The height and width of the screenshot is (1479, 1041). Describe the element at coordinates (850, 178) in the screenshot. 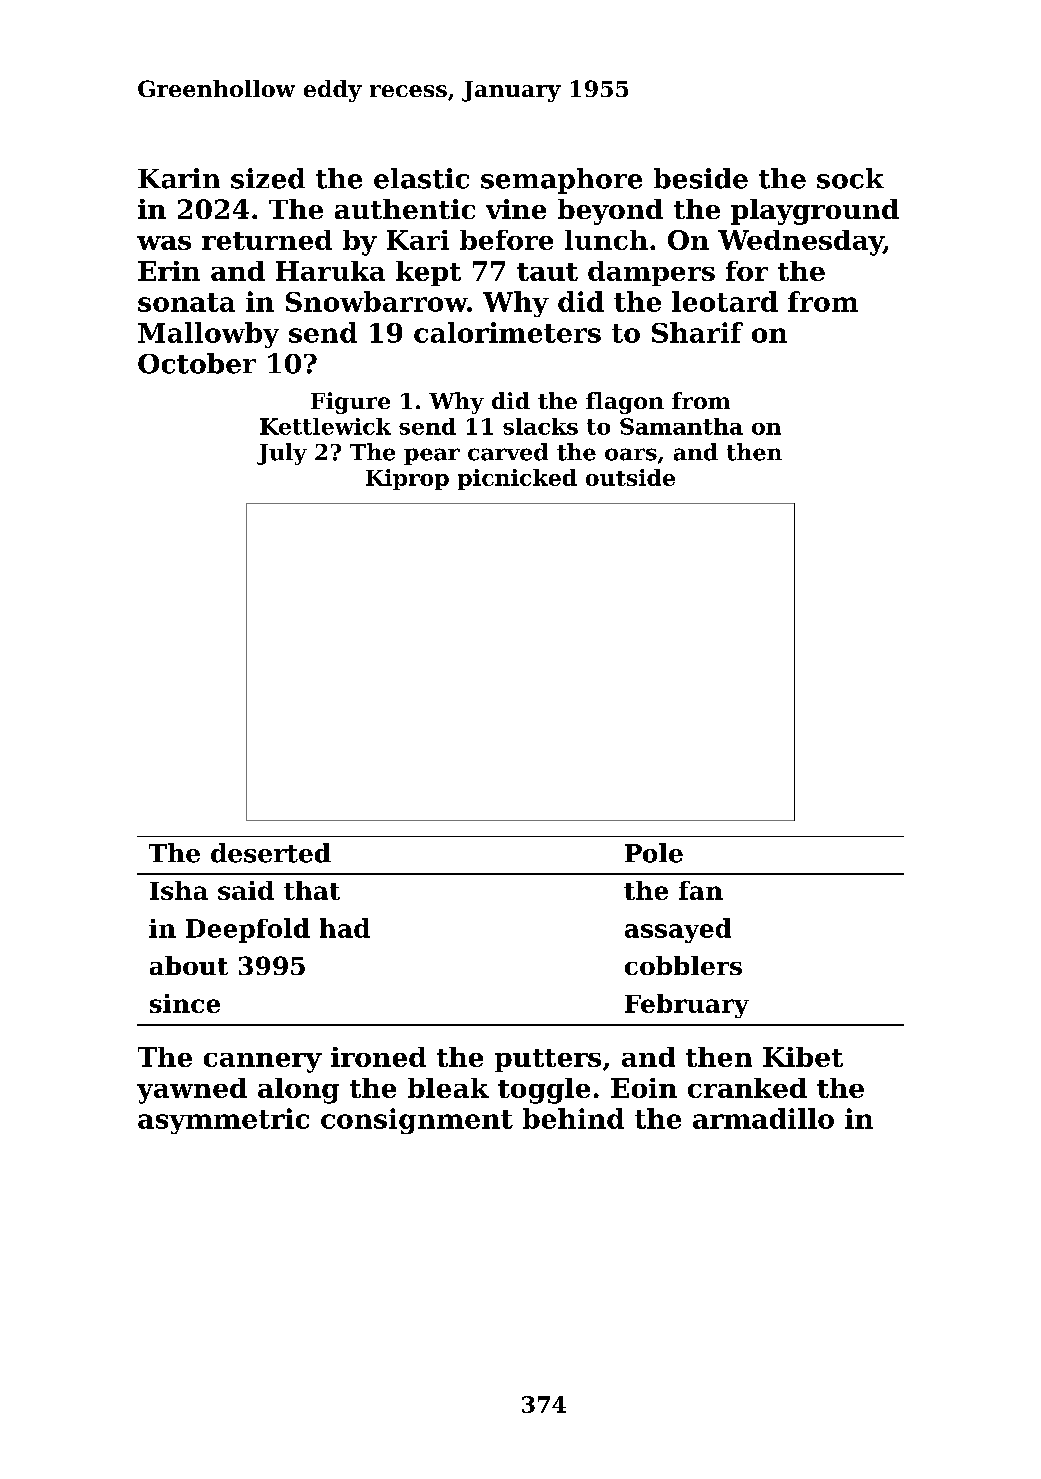

I see `sock` at that location.
